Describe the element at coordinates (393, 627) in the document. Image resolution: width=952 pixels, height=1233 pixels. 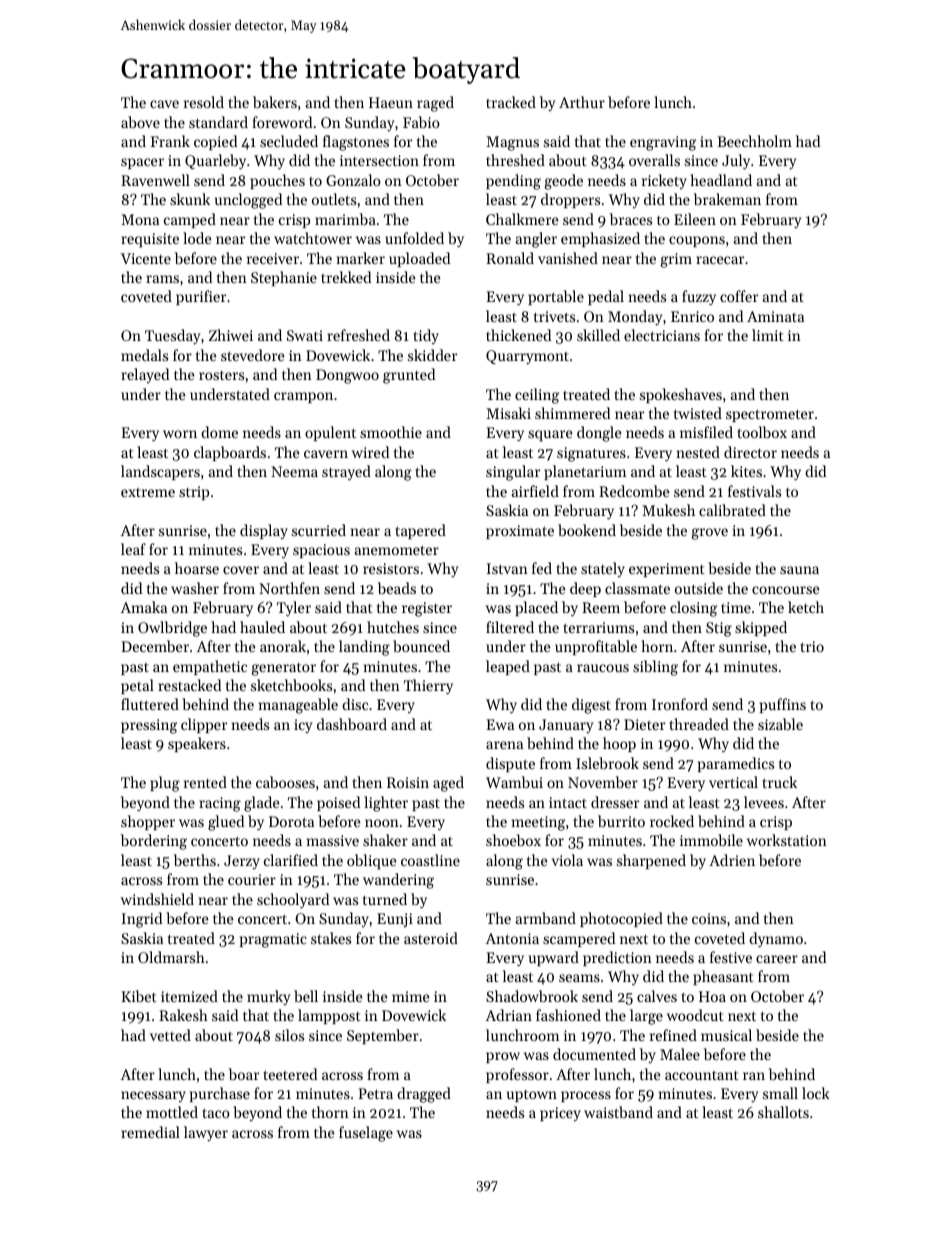
I see `hutches` at that location.
